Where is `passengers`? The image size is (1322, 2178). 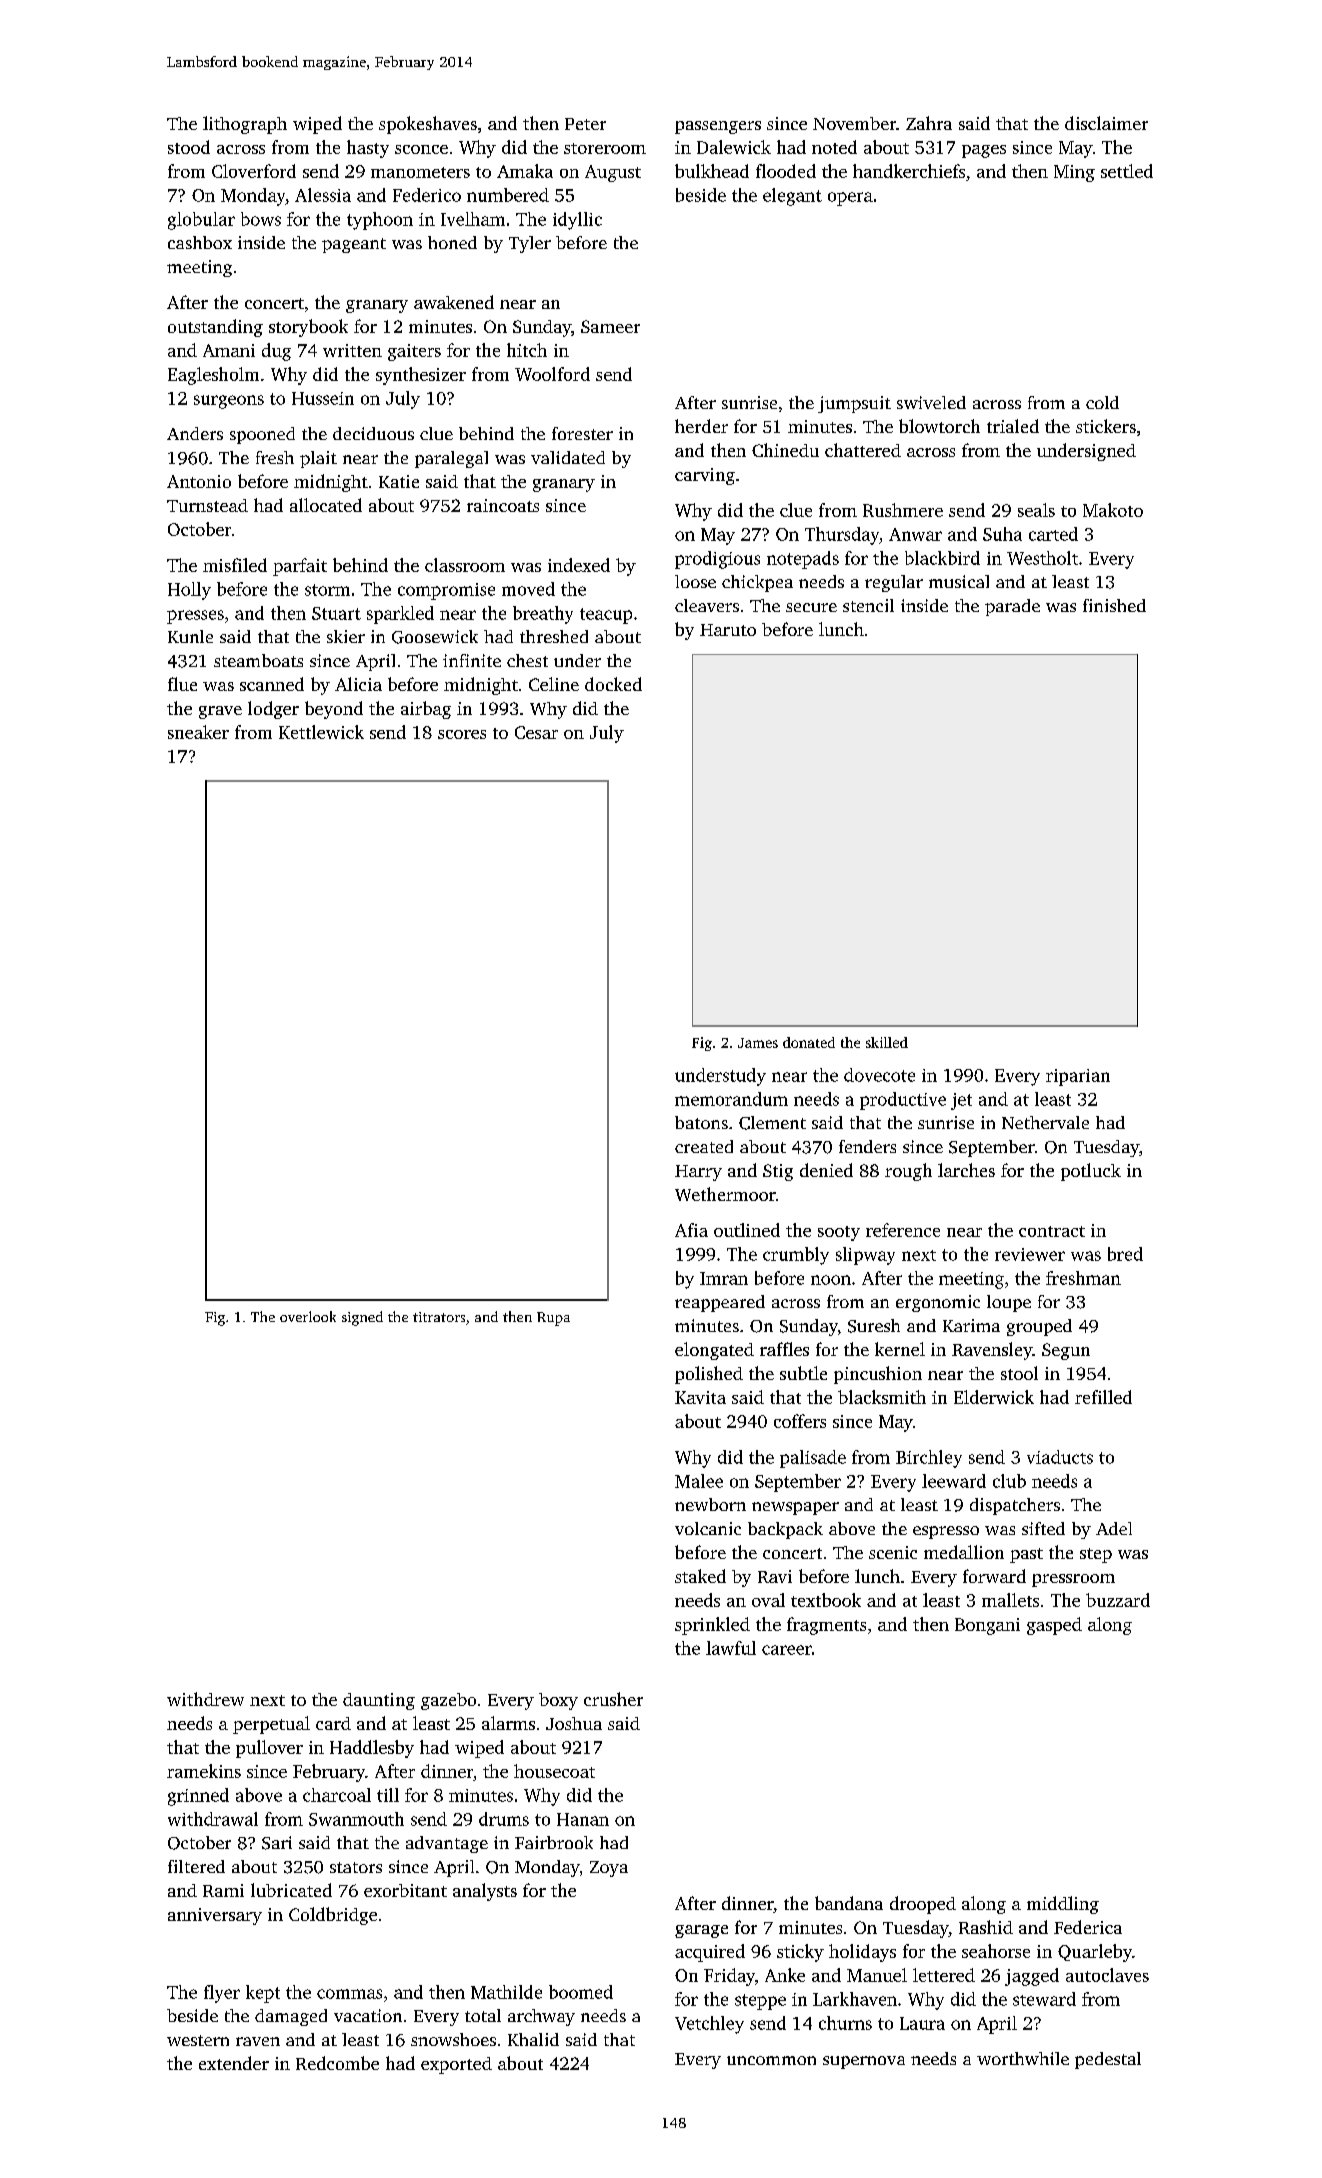
passengers is located at coordinates (718, 127).
